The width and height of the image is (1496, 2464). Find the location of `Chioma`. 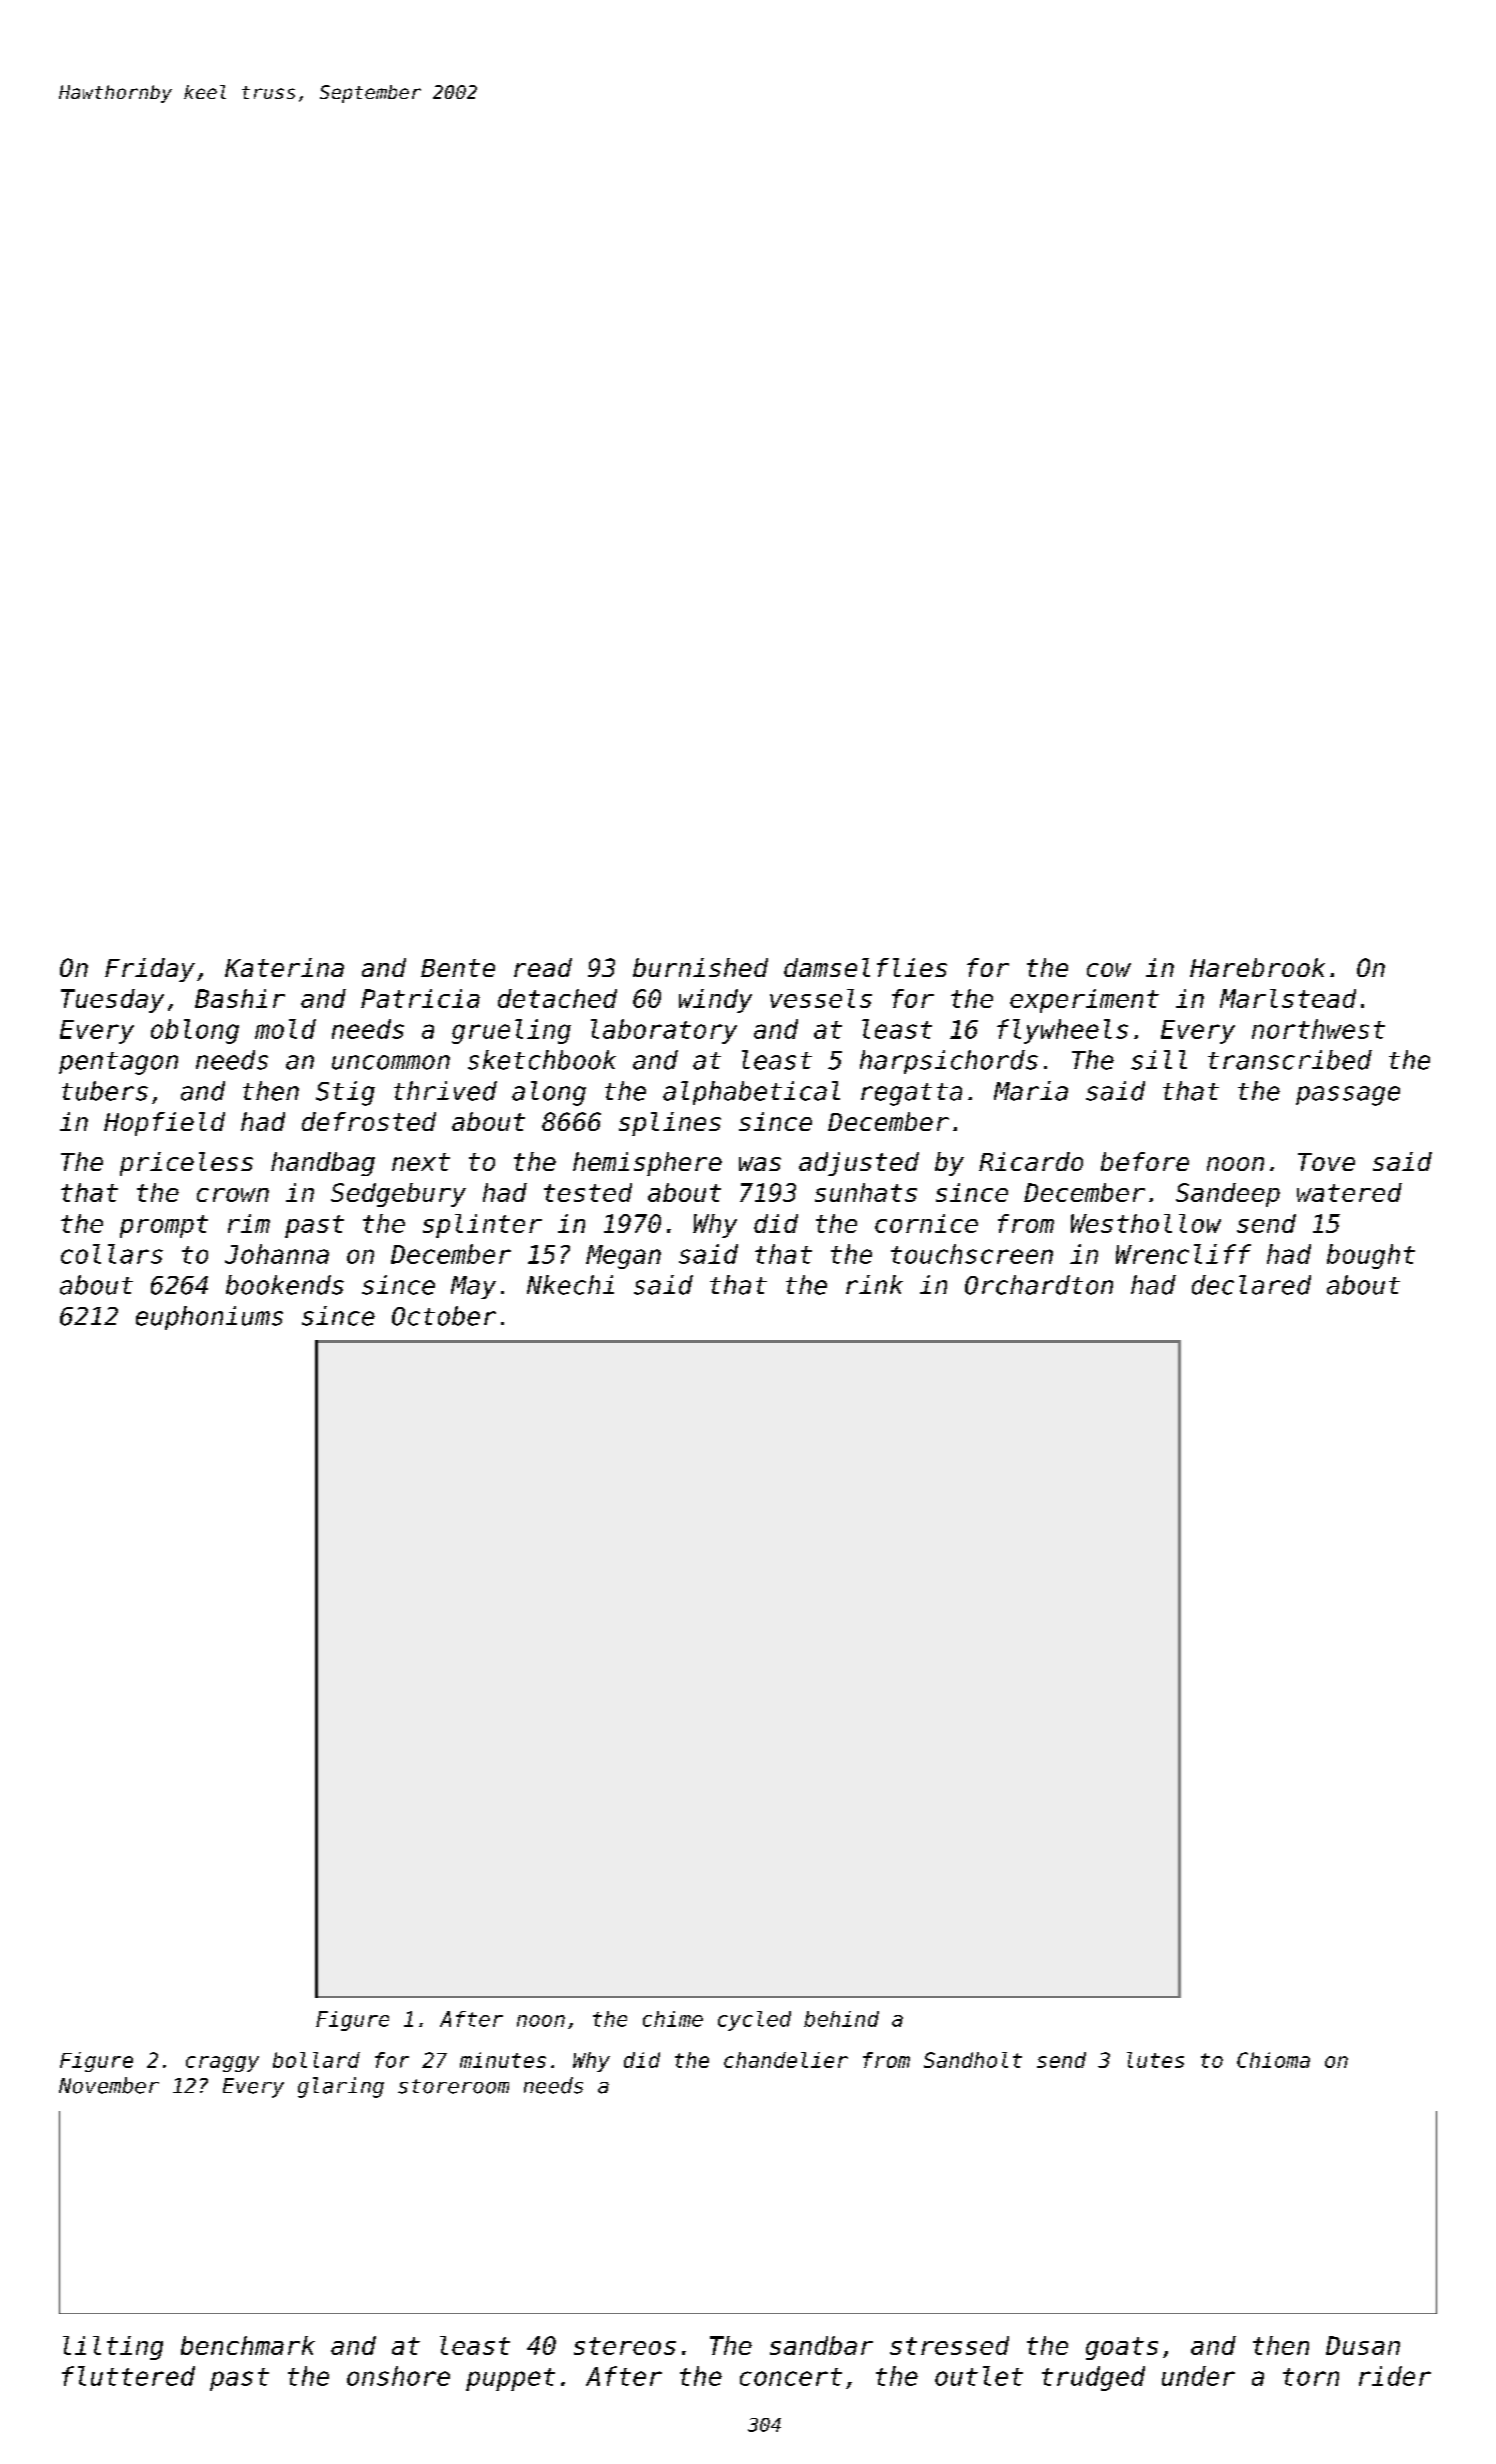

Chioma is located at coordinates (1273, 2060).
